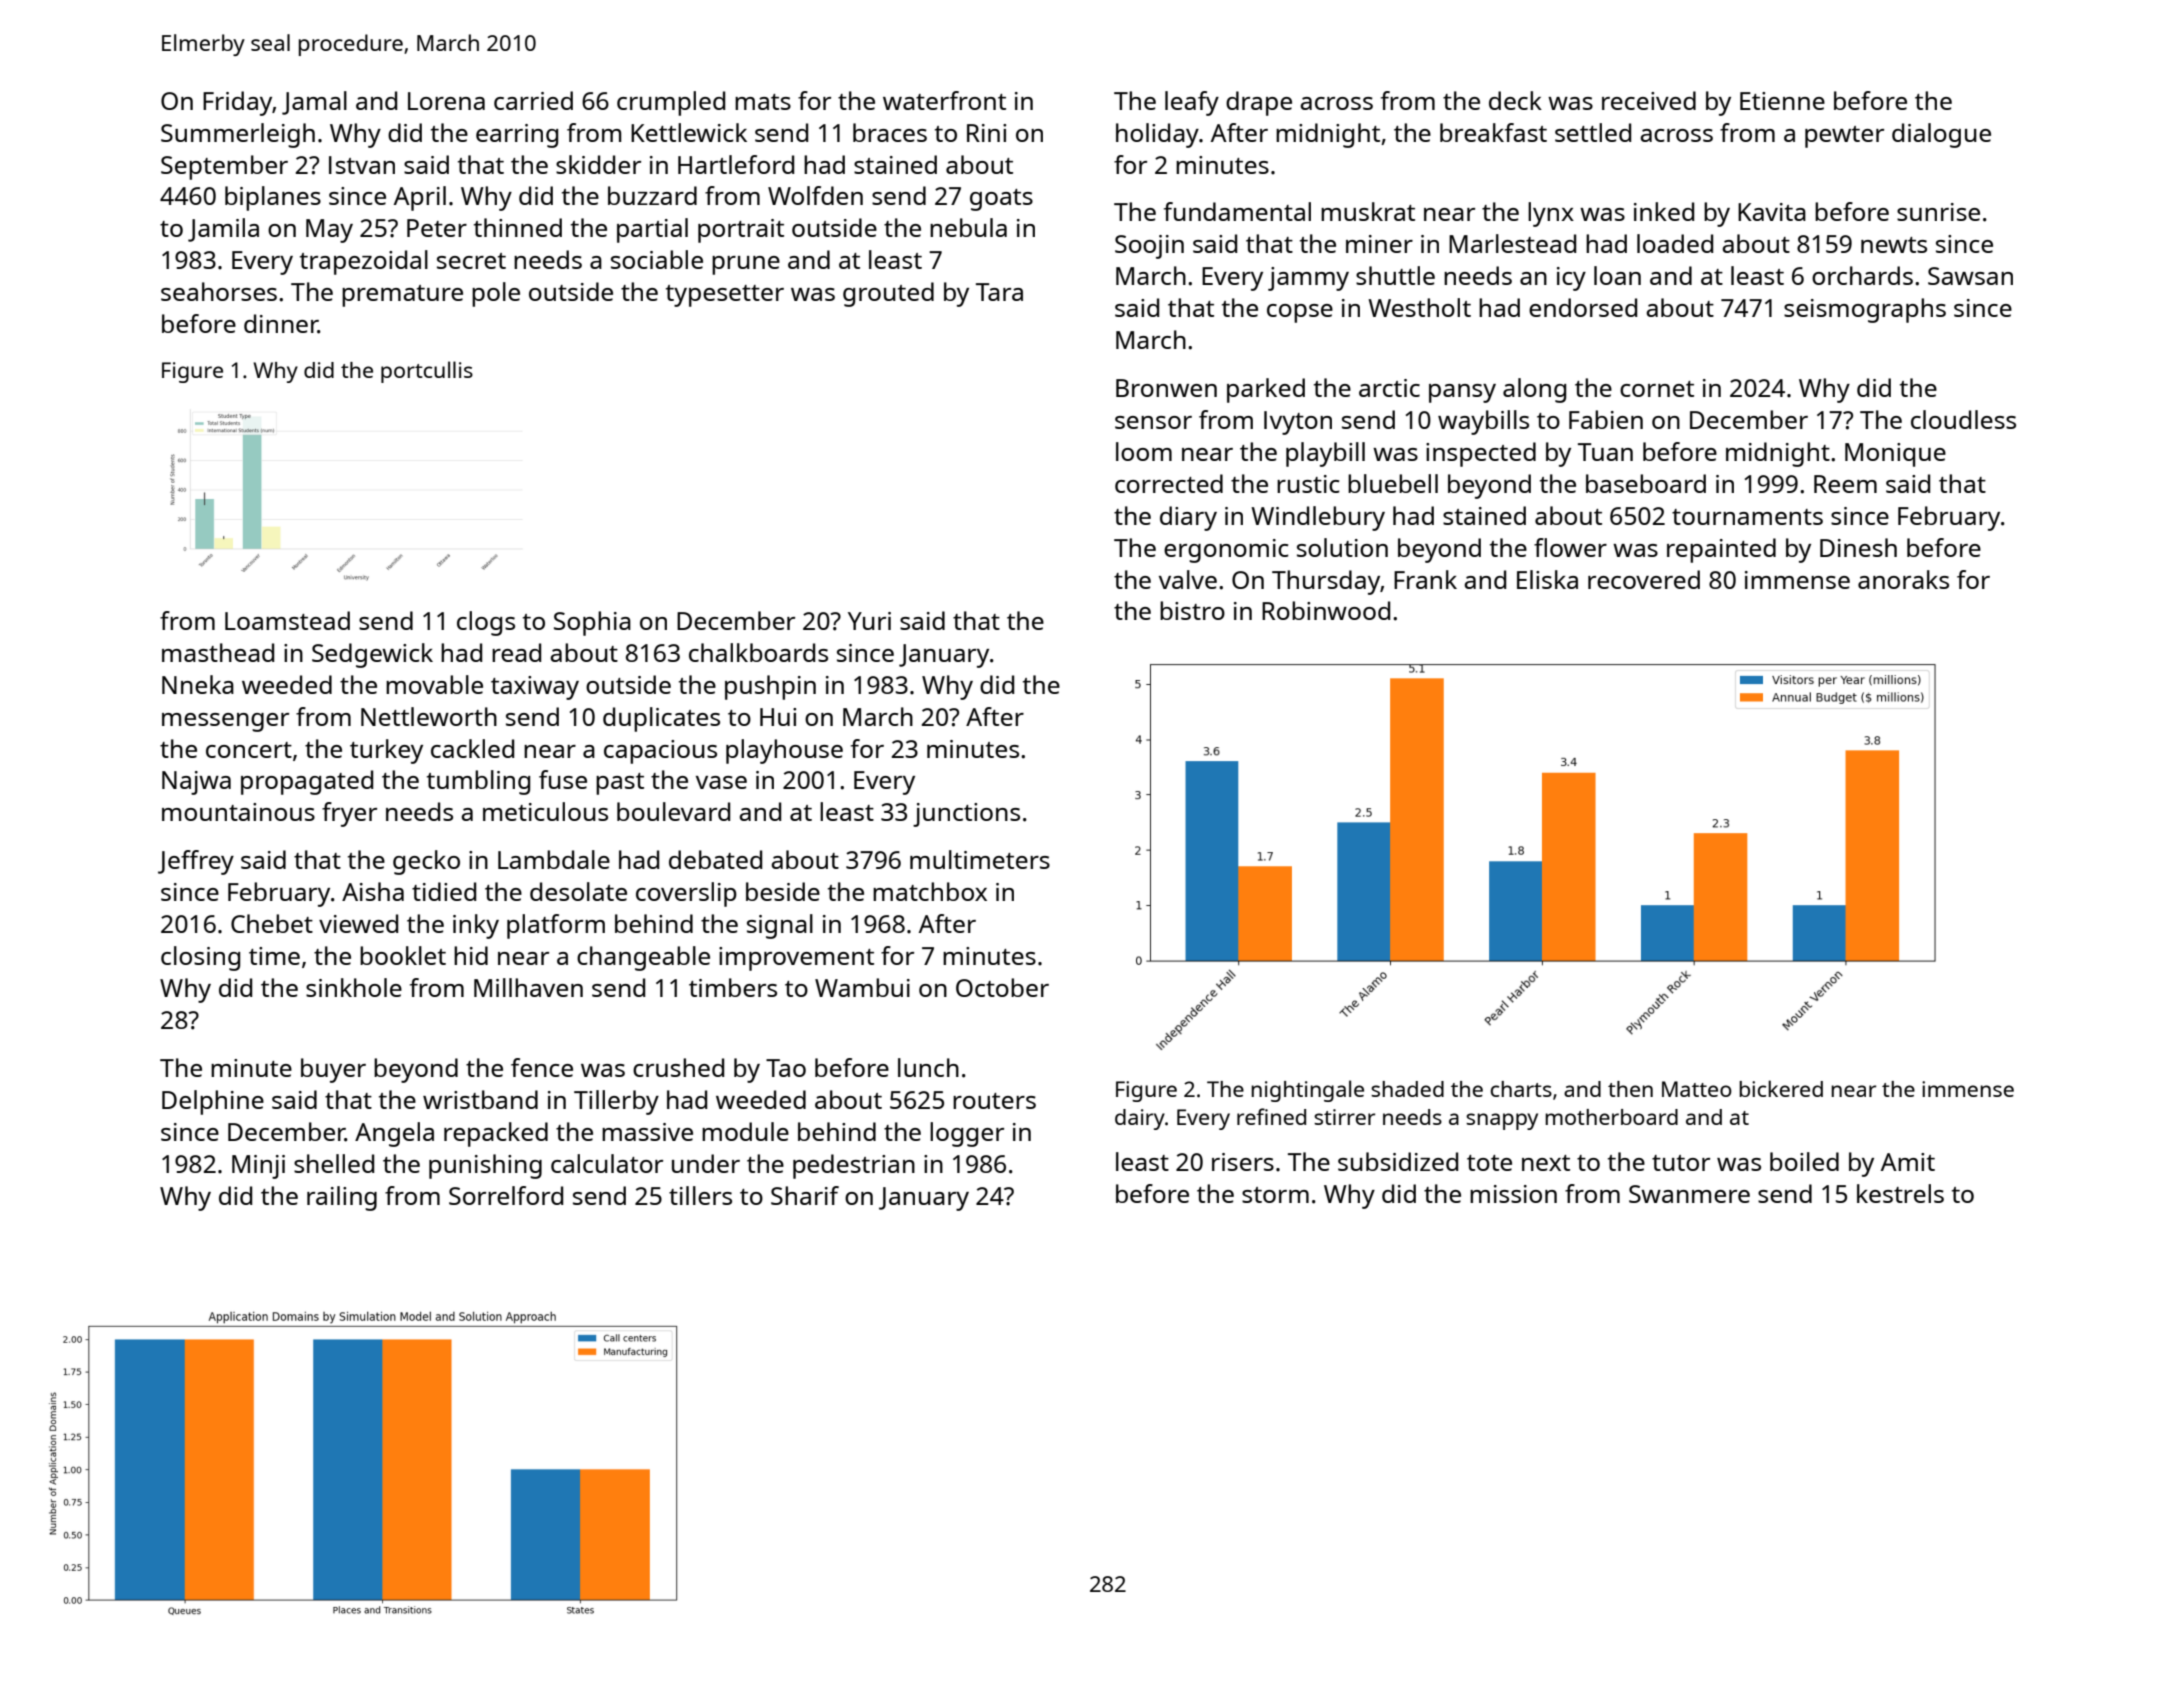  What do you see at coordinates (287, 620) in the image?
I see `Loamstead` at bounding box center [287, 620].
